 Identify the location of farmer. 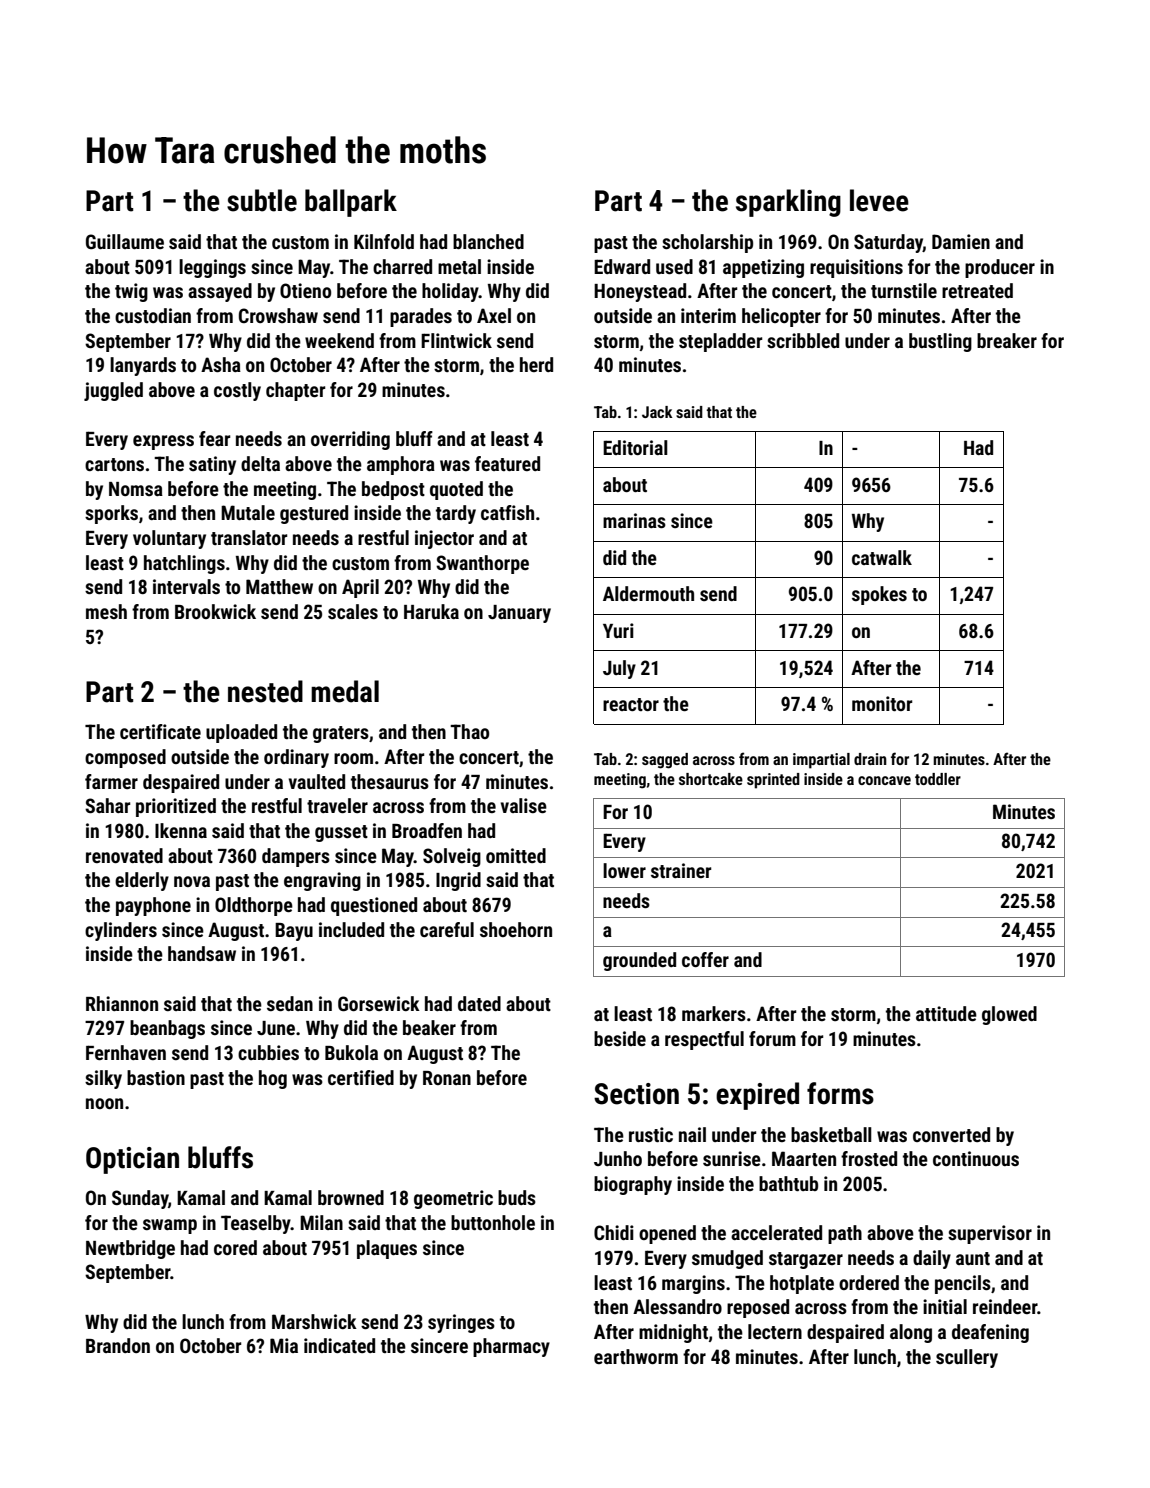
(111, 781).
